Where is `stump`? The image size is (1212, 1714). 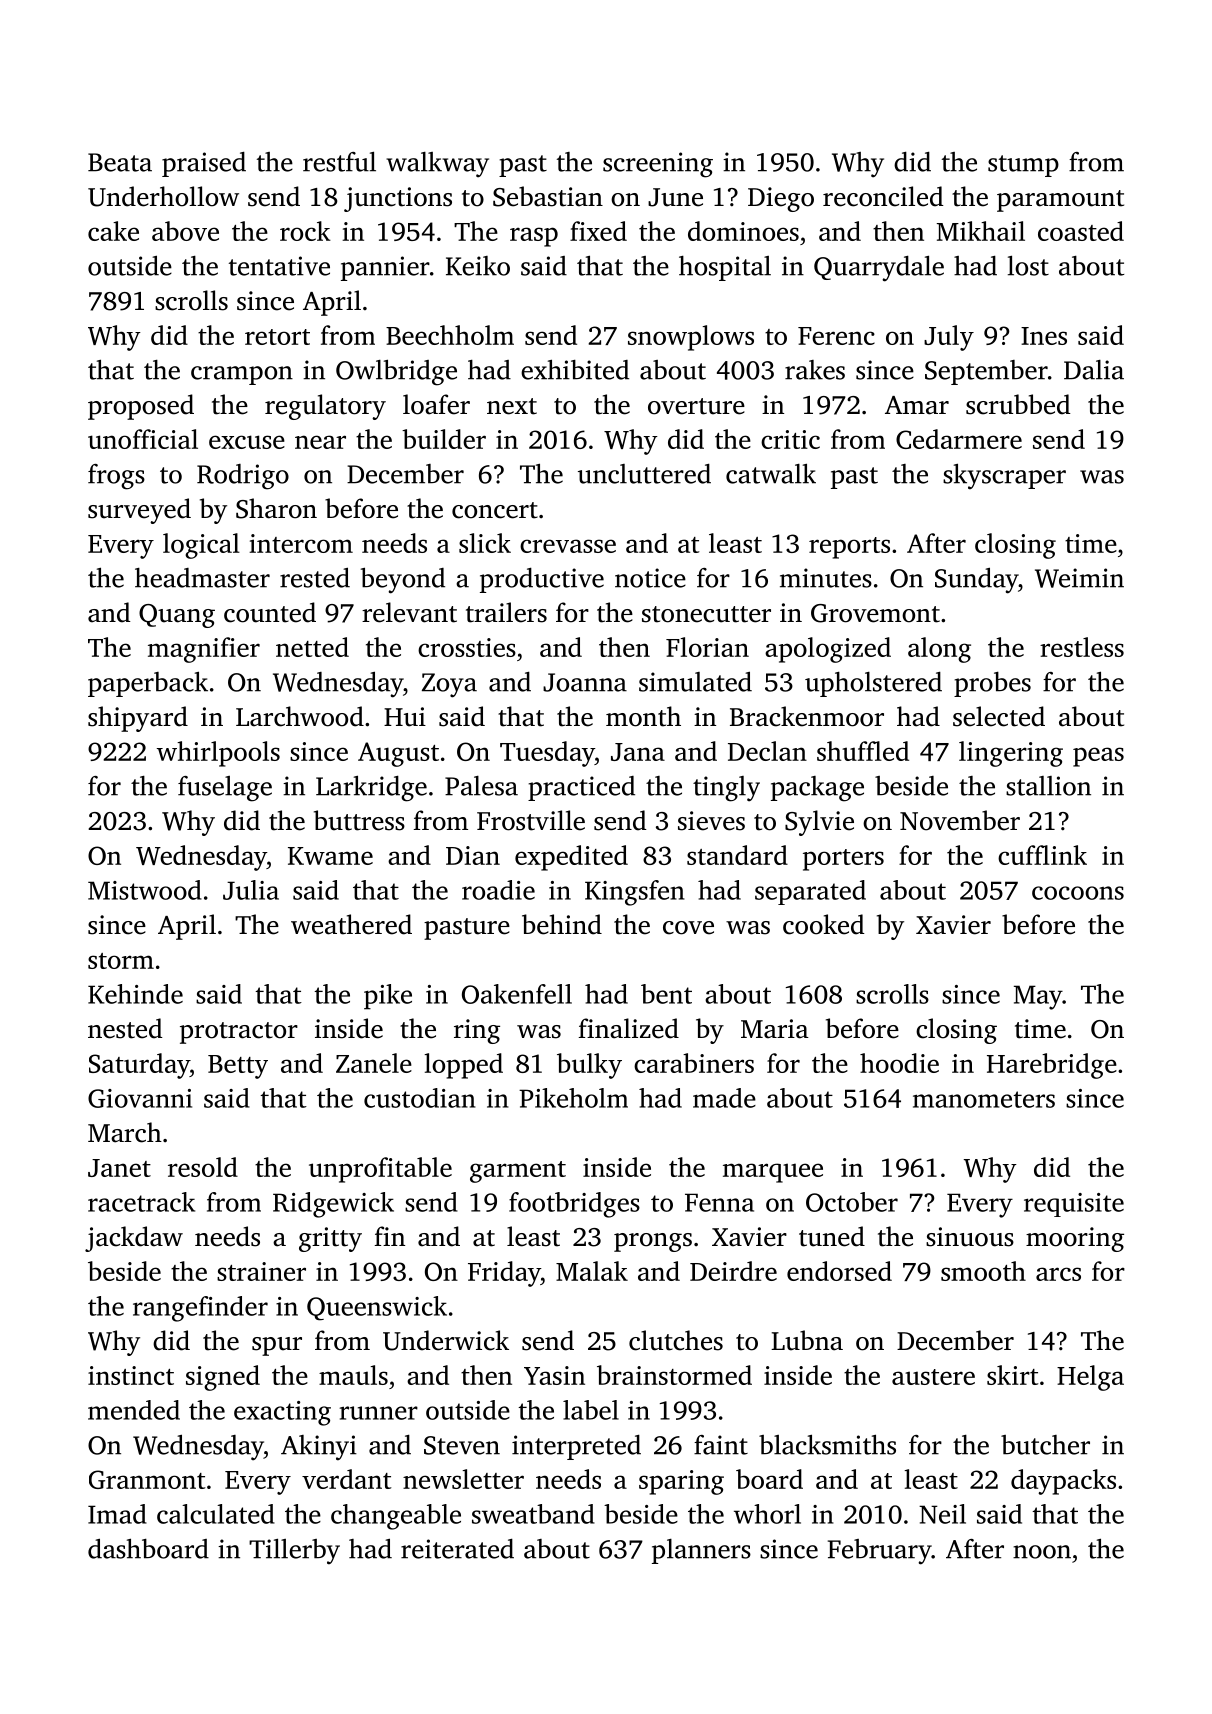 stump is located at coordinates (1023, 166).
